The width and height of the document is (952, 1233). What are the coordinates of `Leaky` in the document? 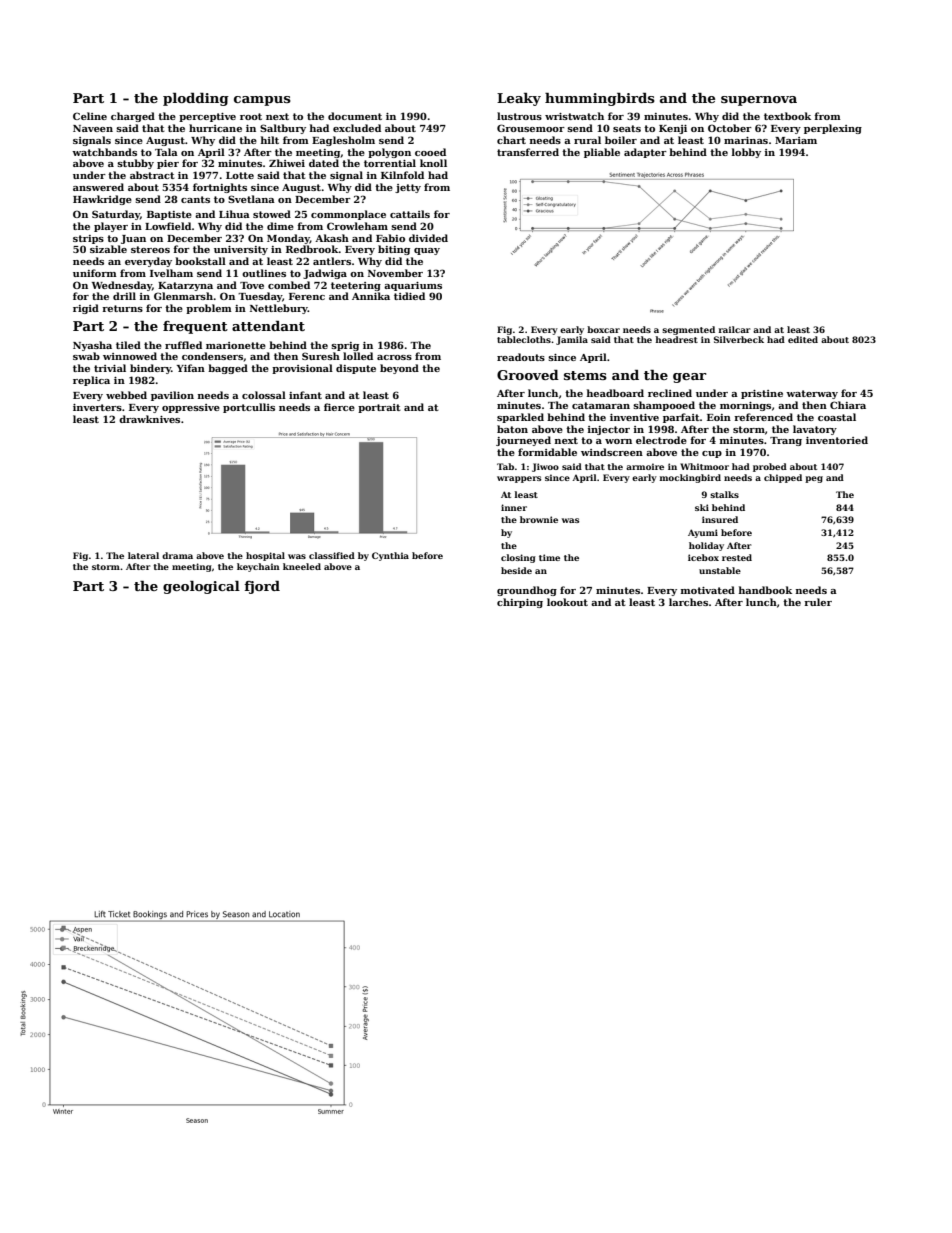 It's located at (519, 99).
